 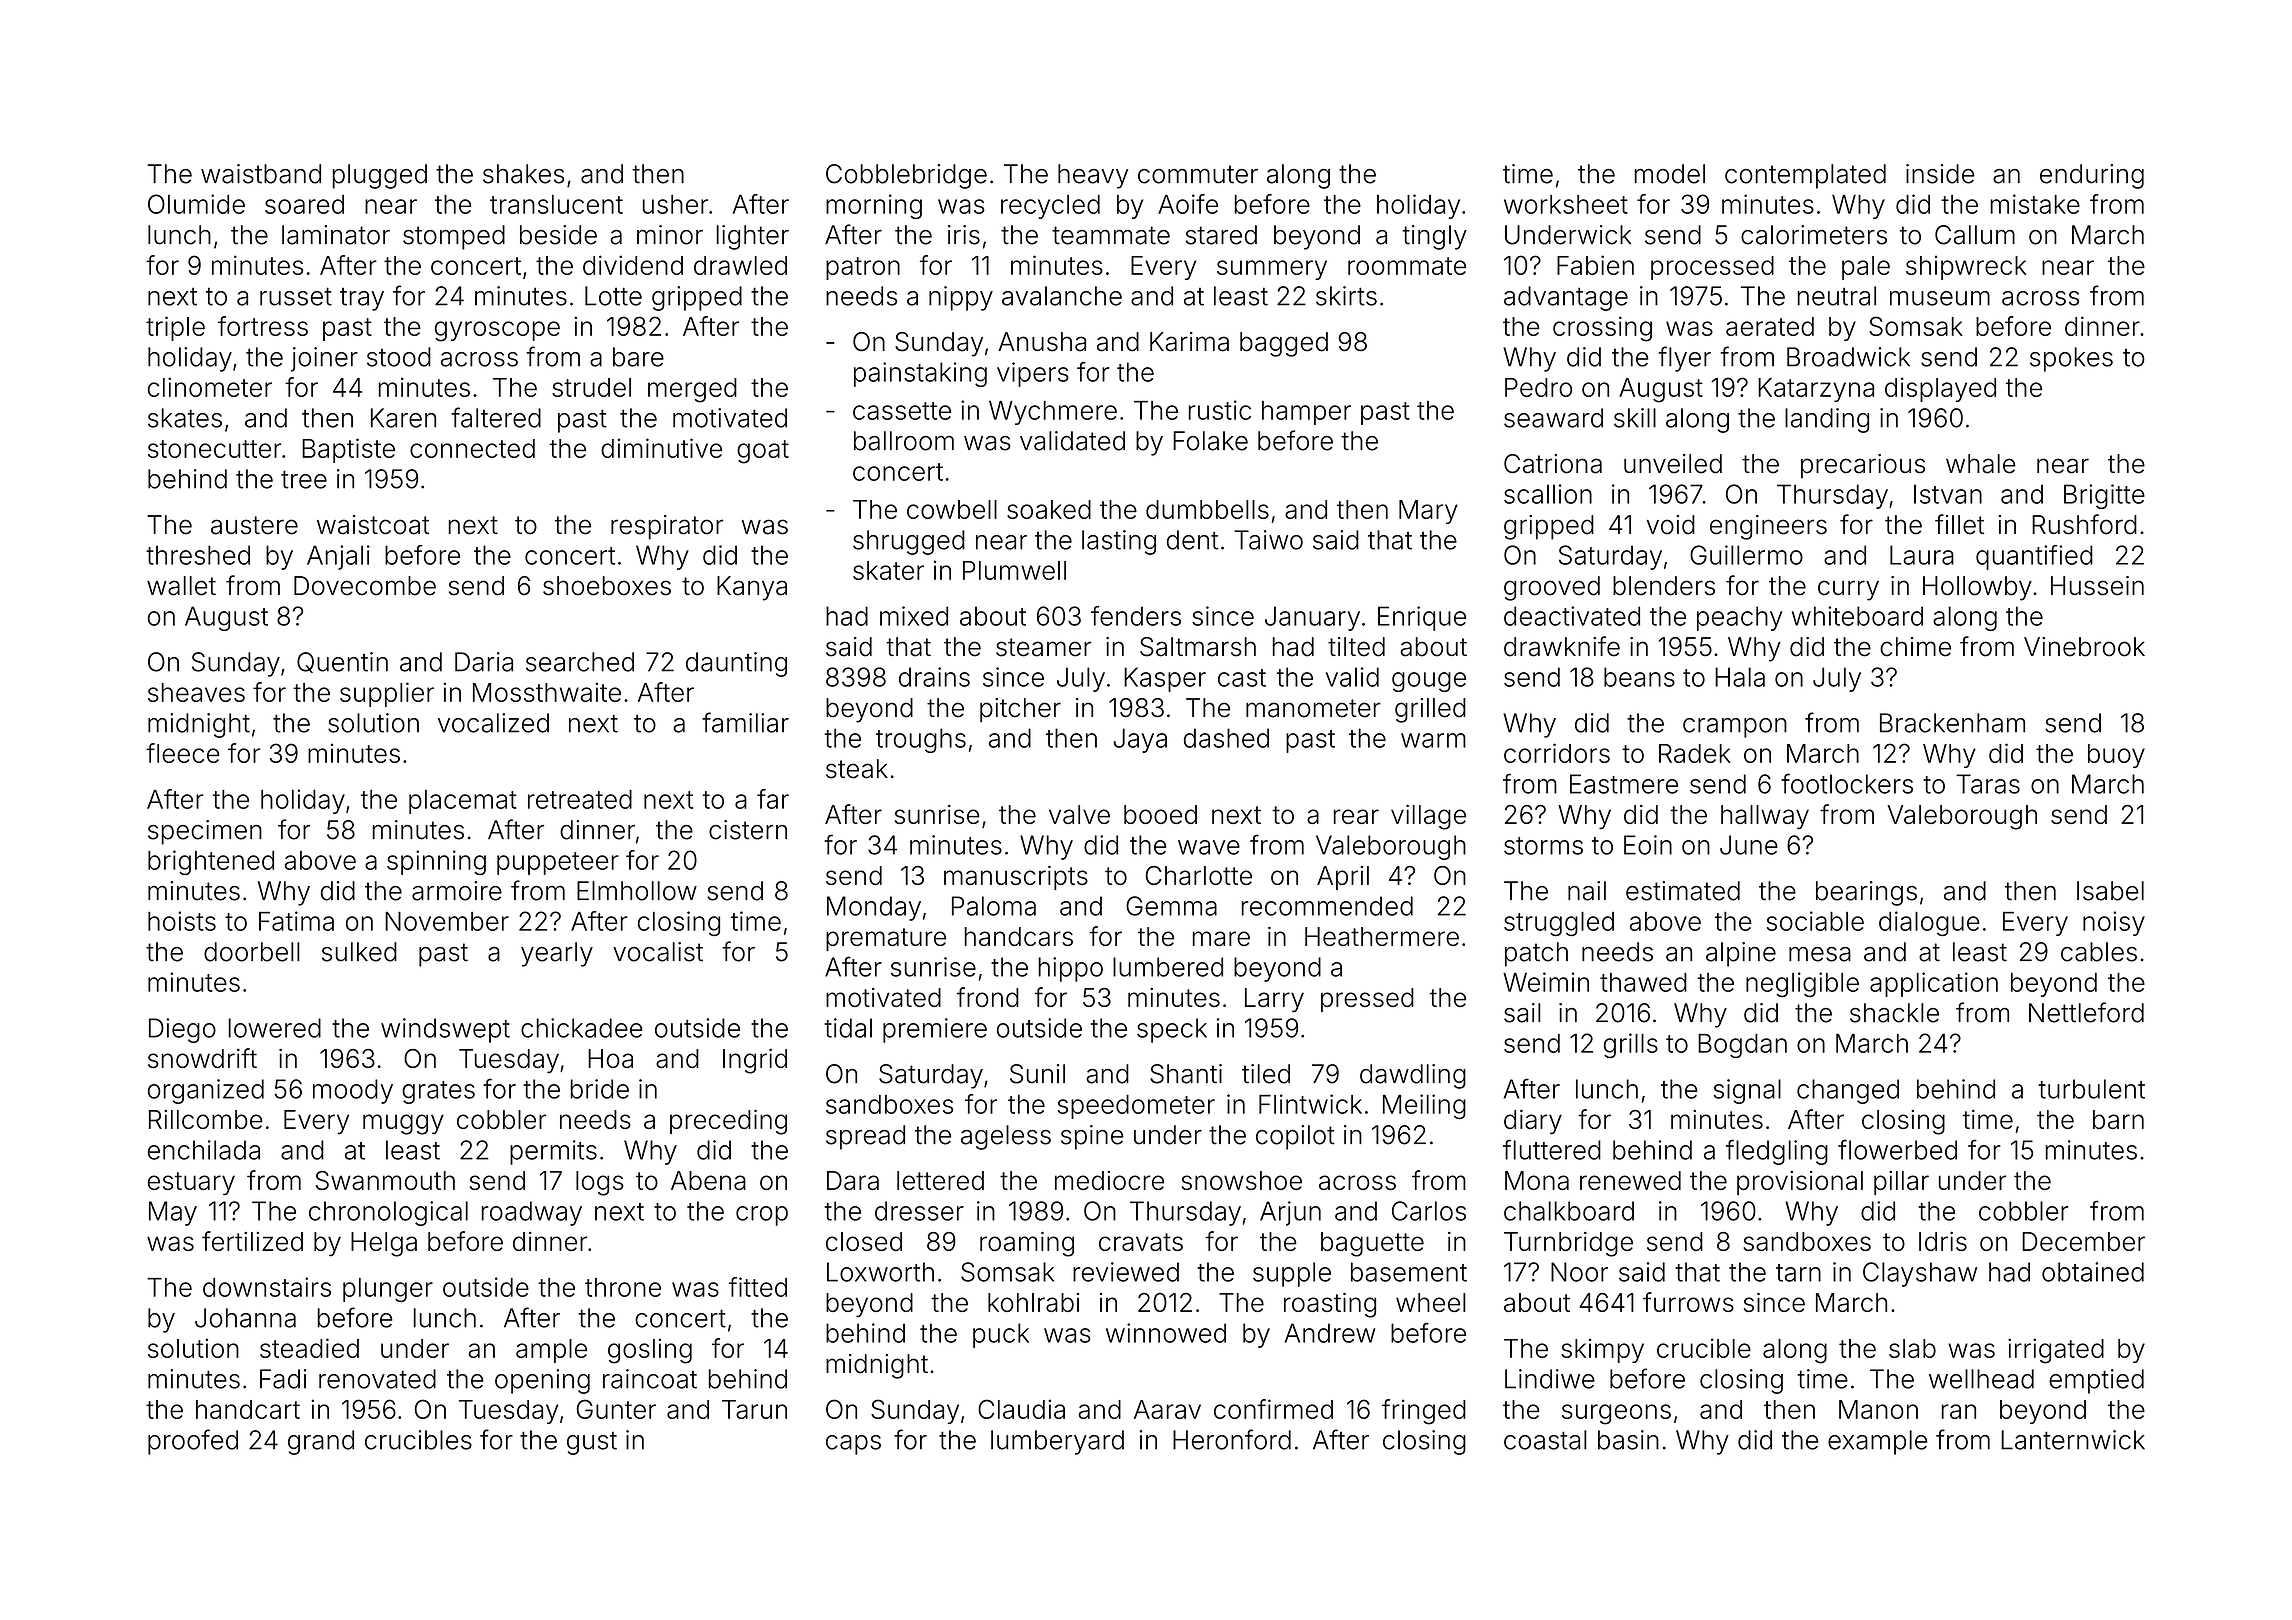 What do you see at coordinates (1429, 1211) in the document?
I see `Carlos` at bounding box center [1429, 1211].
